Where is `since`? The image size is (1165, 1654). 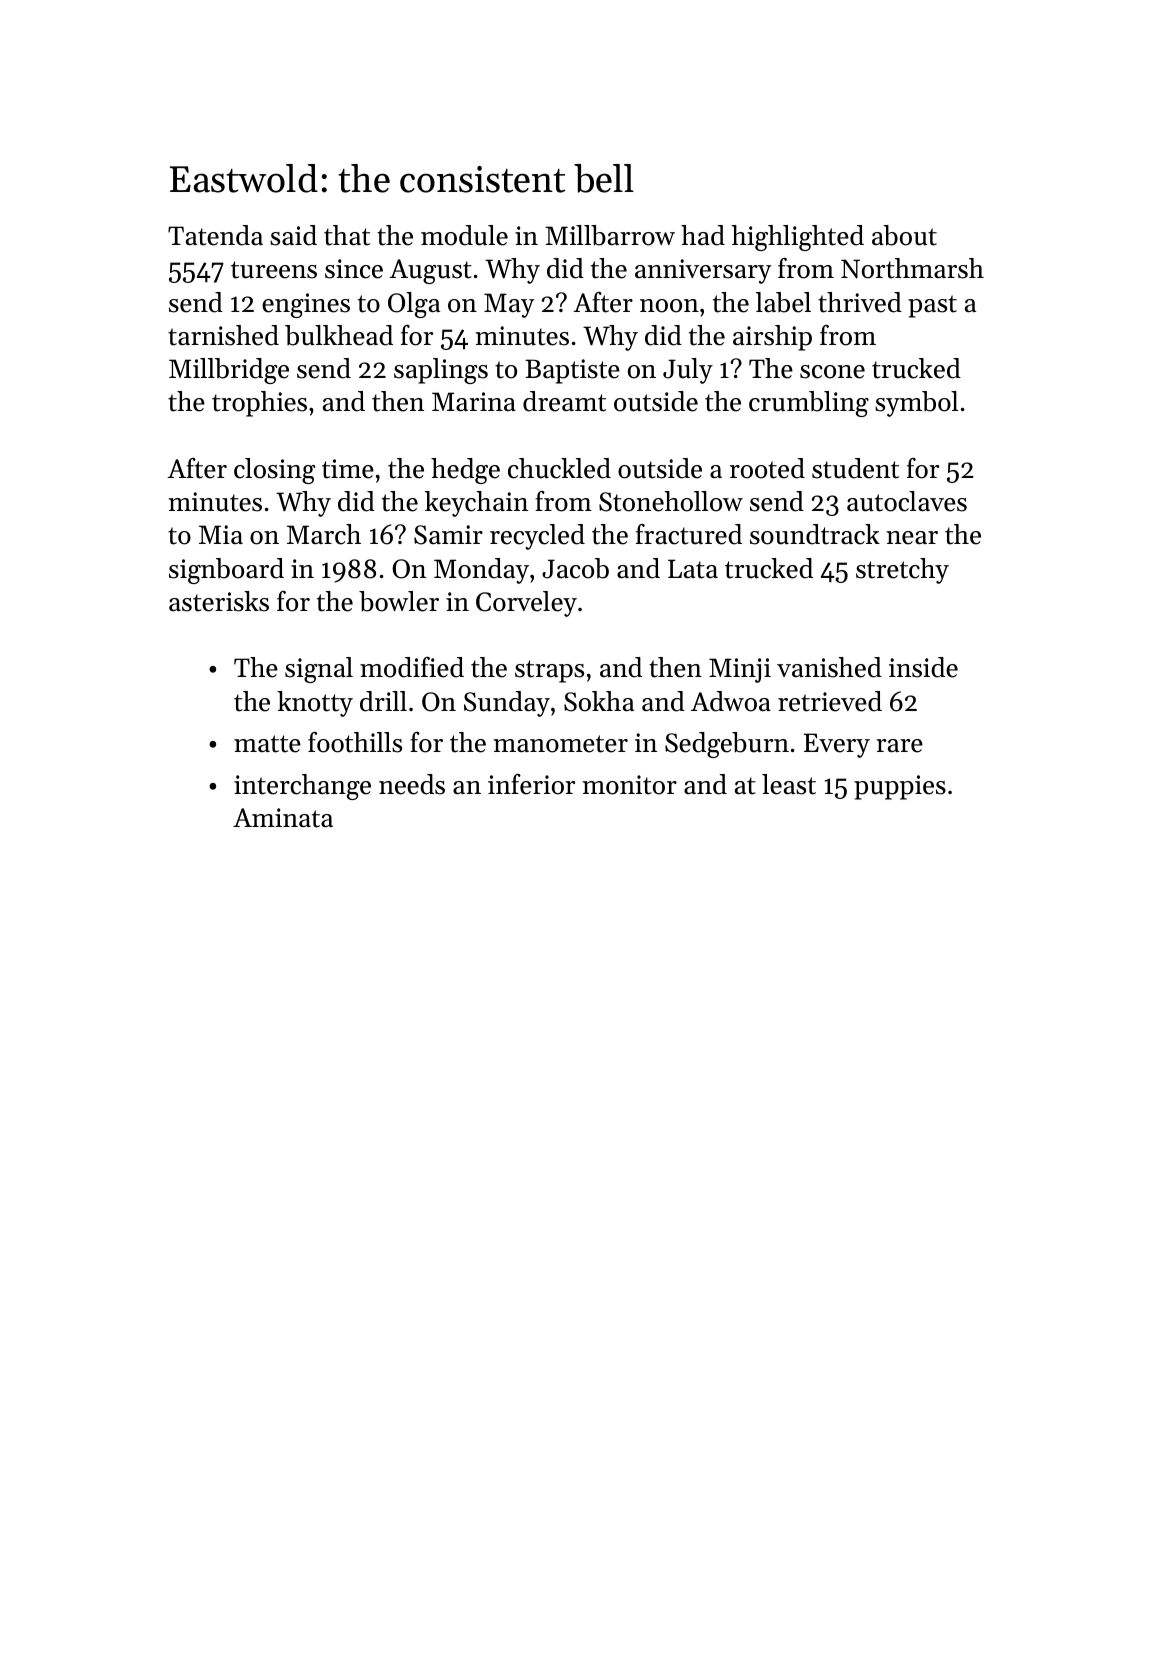 since is located at coordinates (354, 269).
